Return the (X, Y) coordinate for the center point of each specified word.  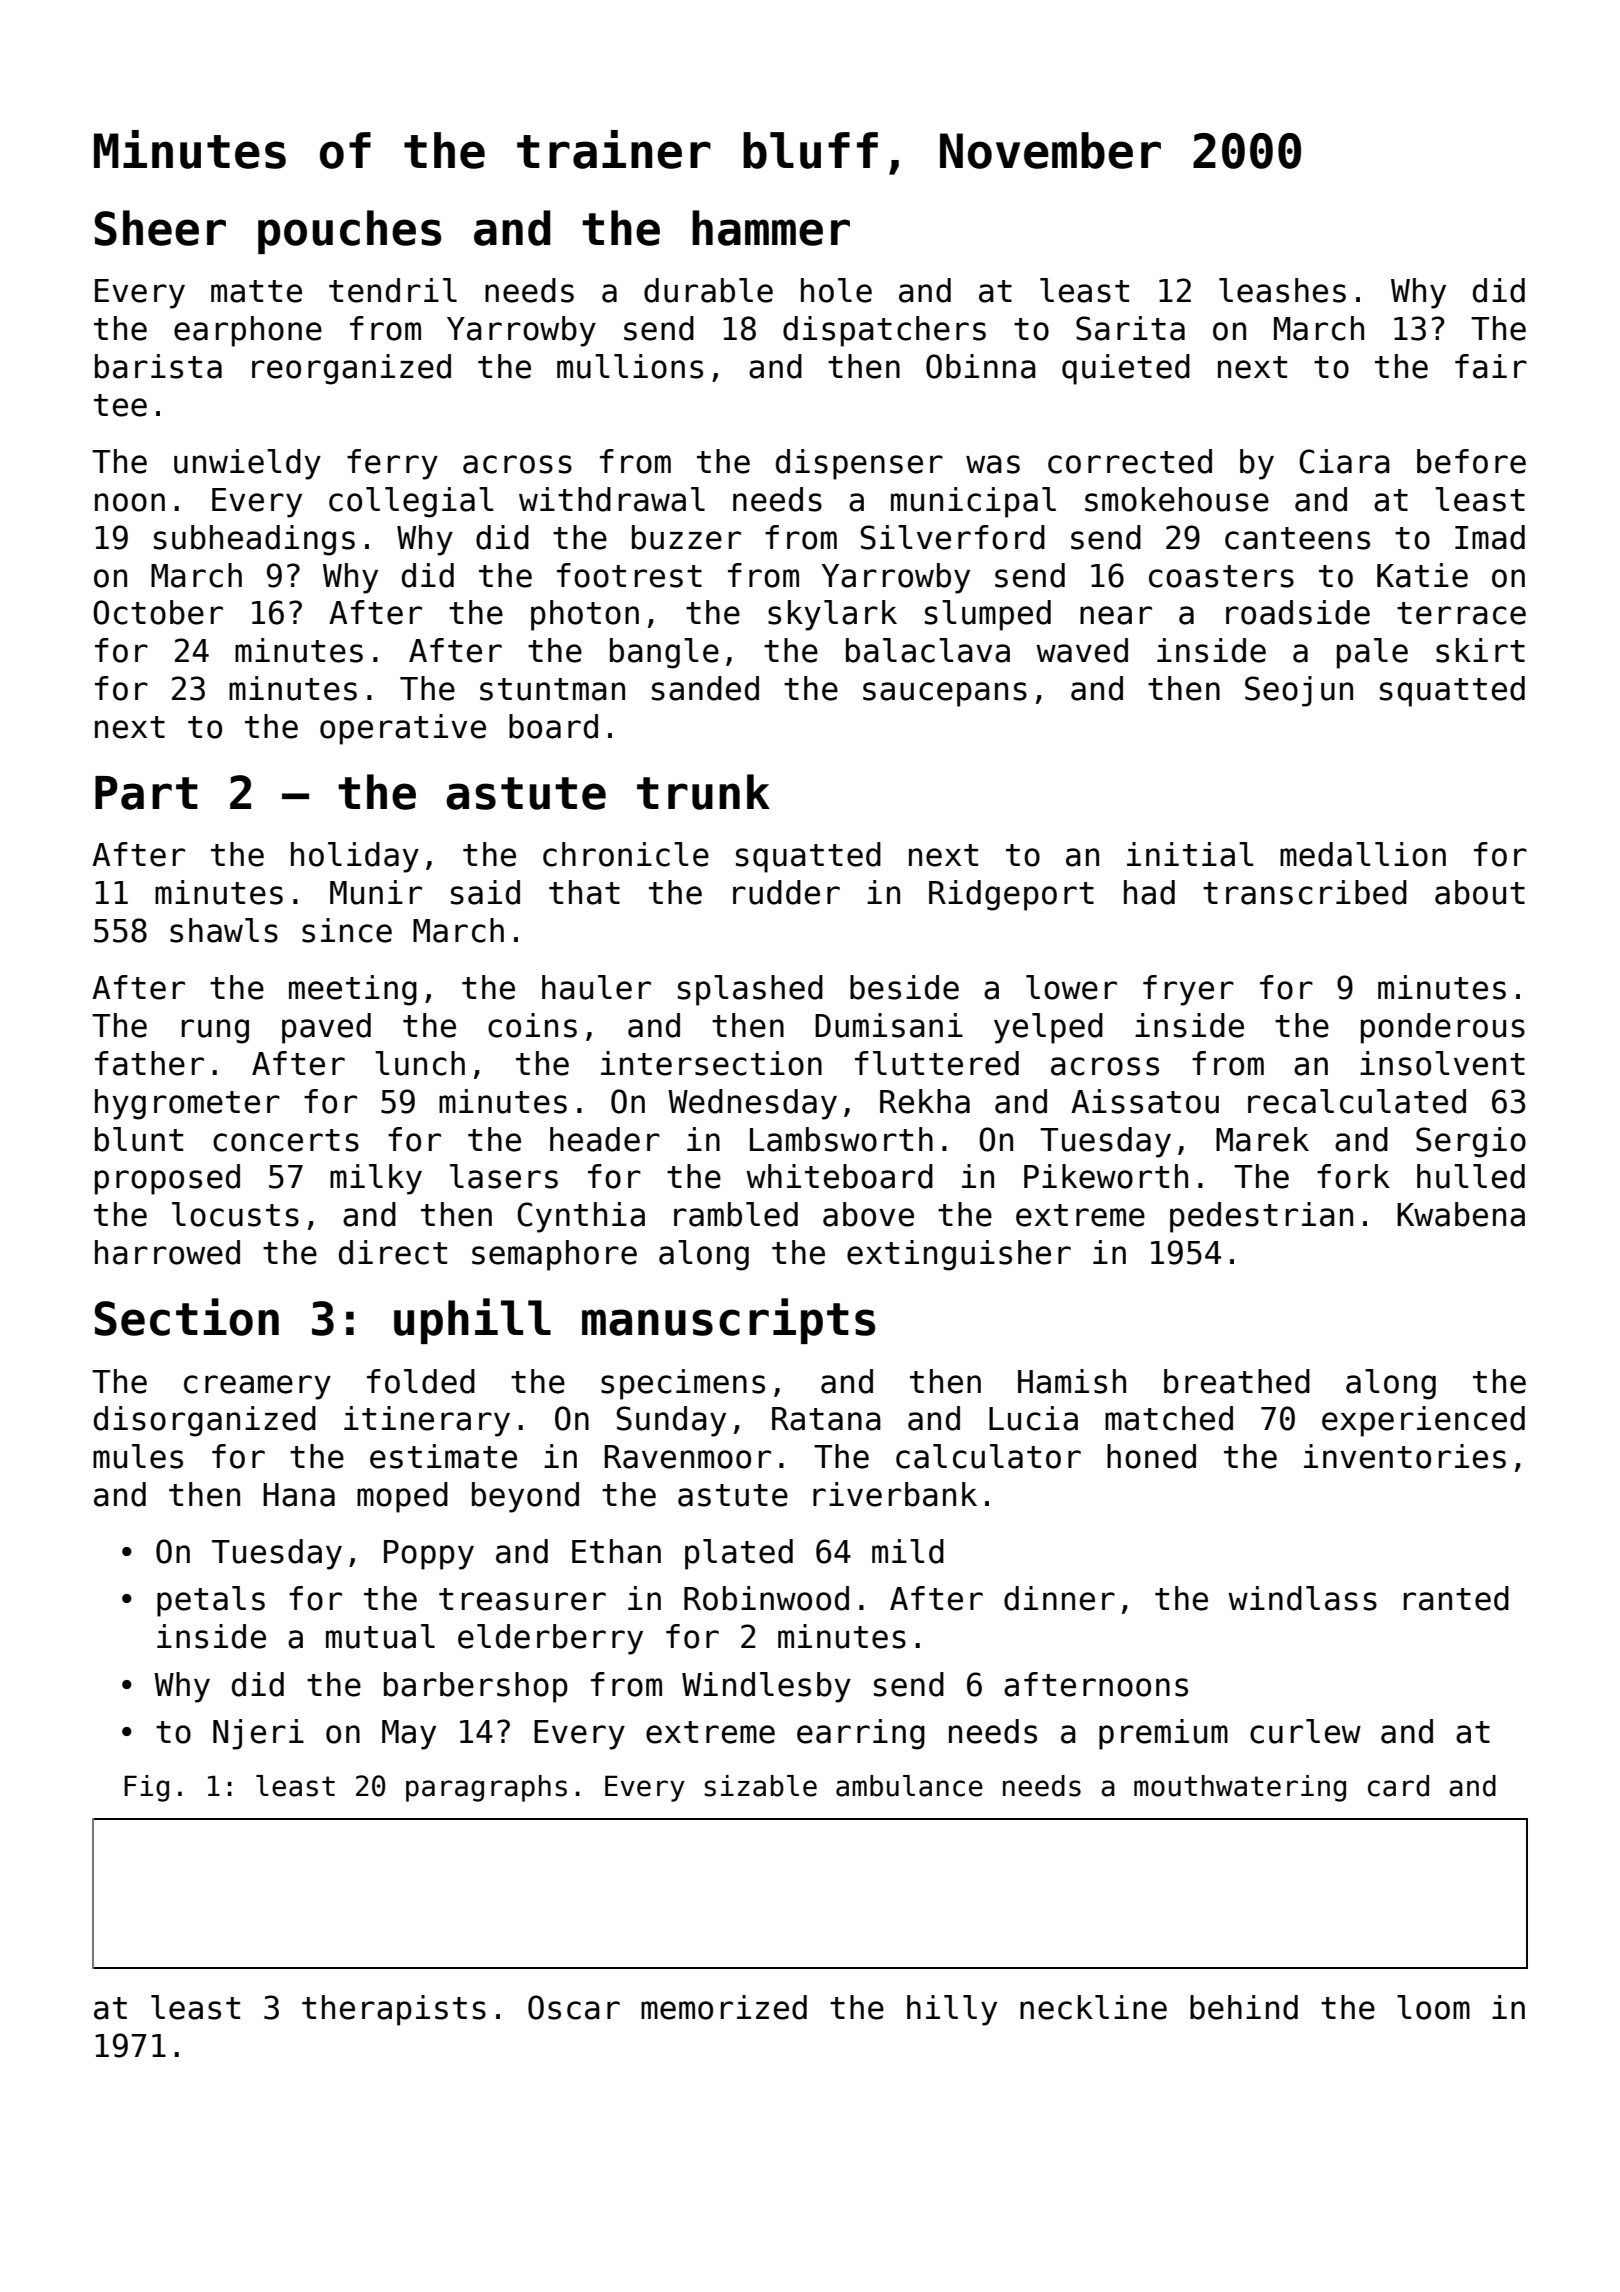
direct (393, 1252)
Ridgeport (1011, 895)
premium (1163, 1734)
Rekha (925, 1101)
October (158, 612)
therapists (394, 2010)
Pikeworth (1106, 1176)
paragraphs (486, 1788)
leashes (1282, 290)
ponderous (1443, 1028)
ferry (392, 464)
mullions (630, 366)
